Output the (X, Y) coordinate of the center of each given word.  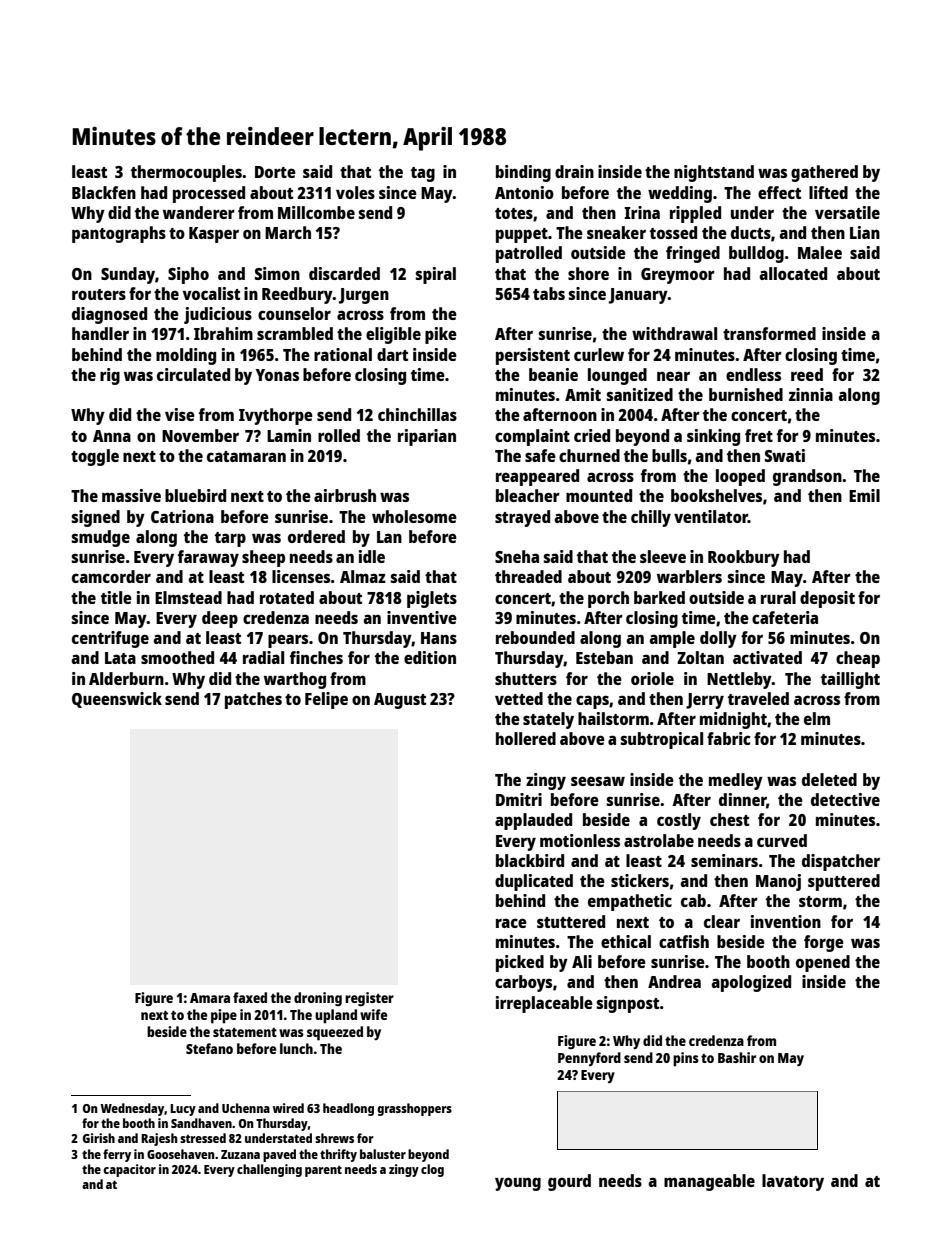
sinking (713, 437)
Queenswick (117, 700)
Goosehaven (181, 1154)
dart (392, 354)
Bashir (737, 1057)
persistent (533, 356)
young (518, 1184)
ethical (626, 941)
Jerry (705, 701)
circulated (193, 374)
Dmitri (519, 799)
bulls (669, 455)
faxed (250, 997)
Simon (277, 273)
